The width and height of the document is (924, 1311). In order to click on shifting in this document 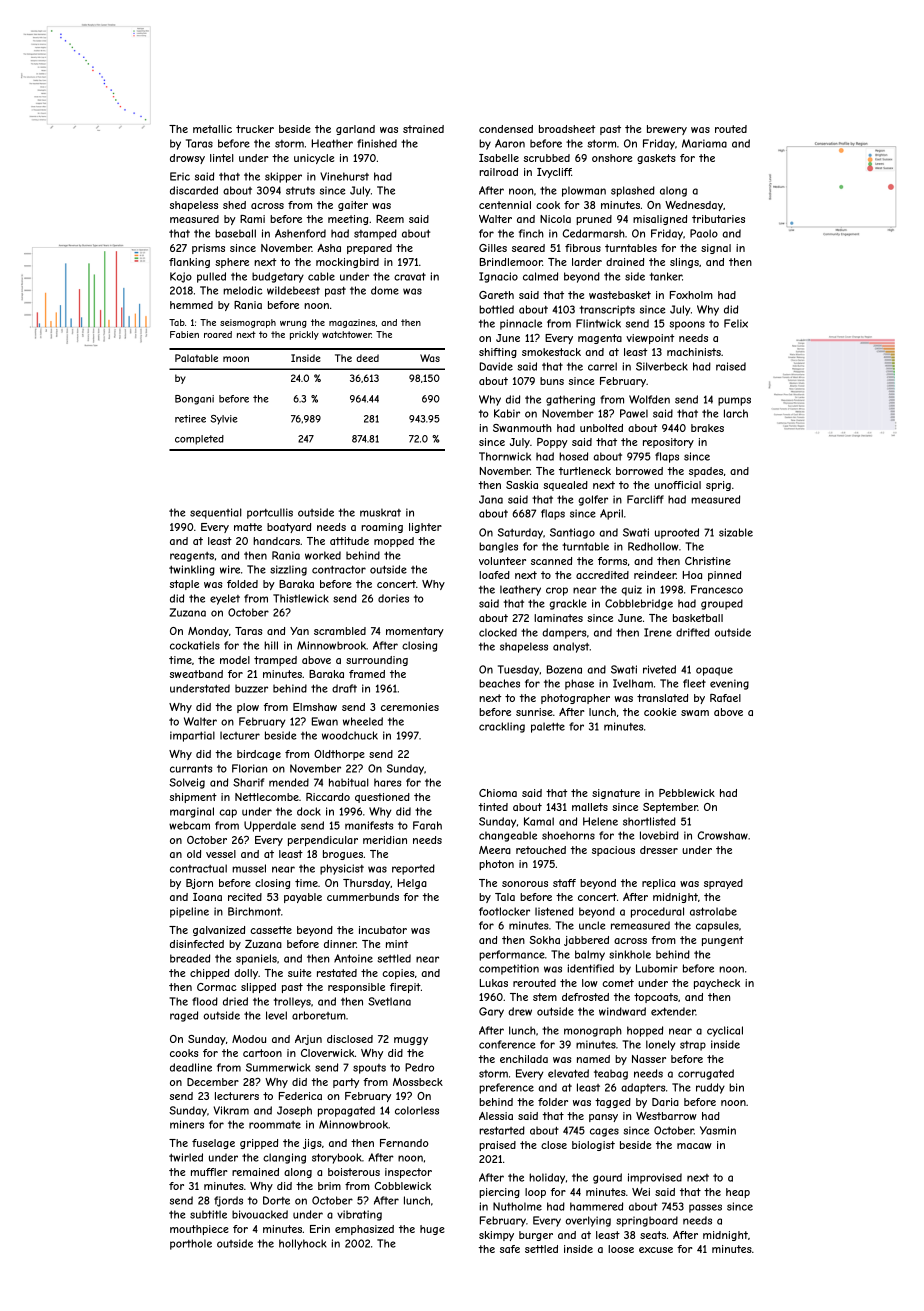, I will do `click(498, 353)`.
